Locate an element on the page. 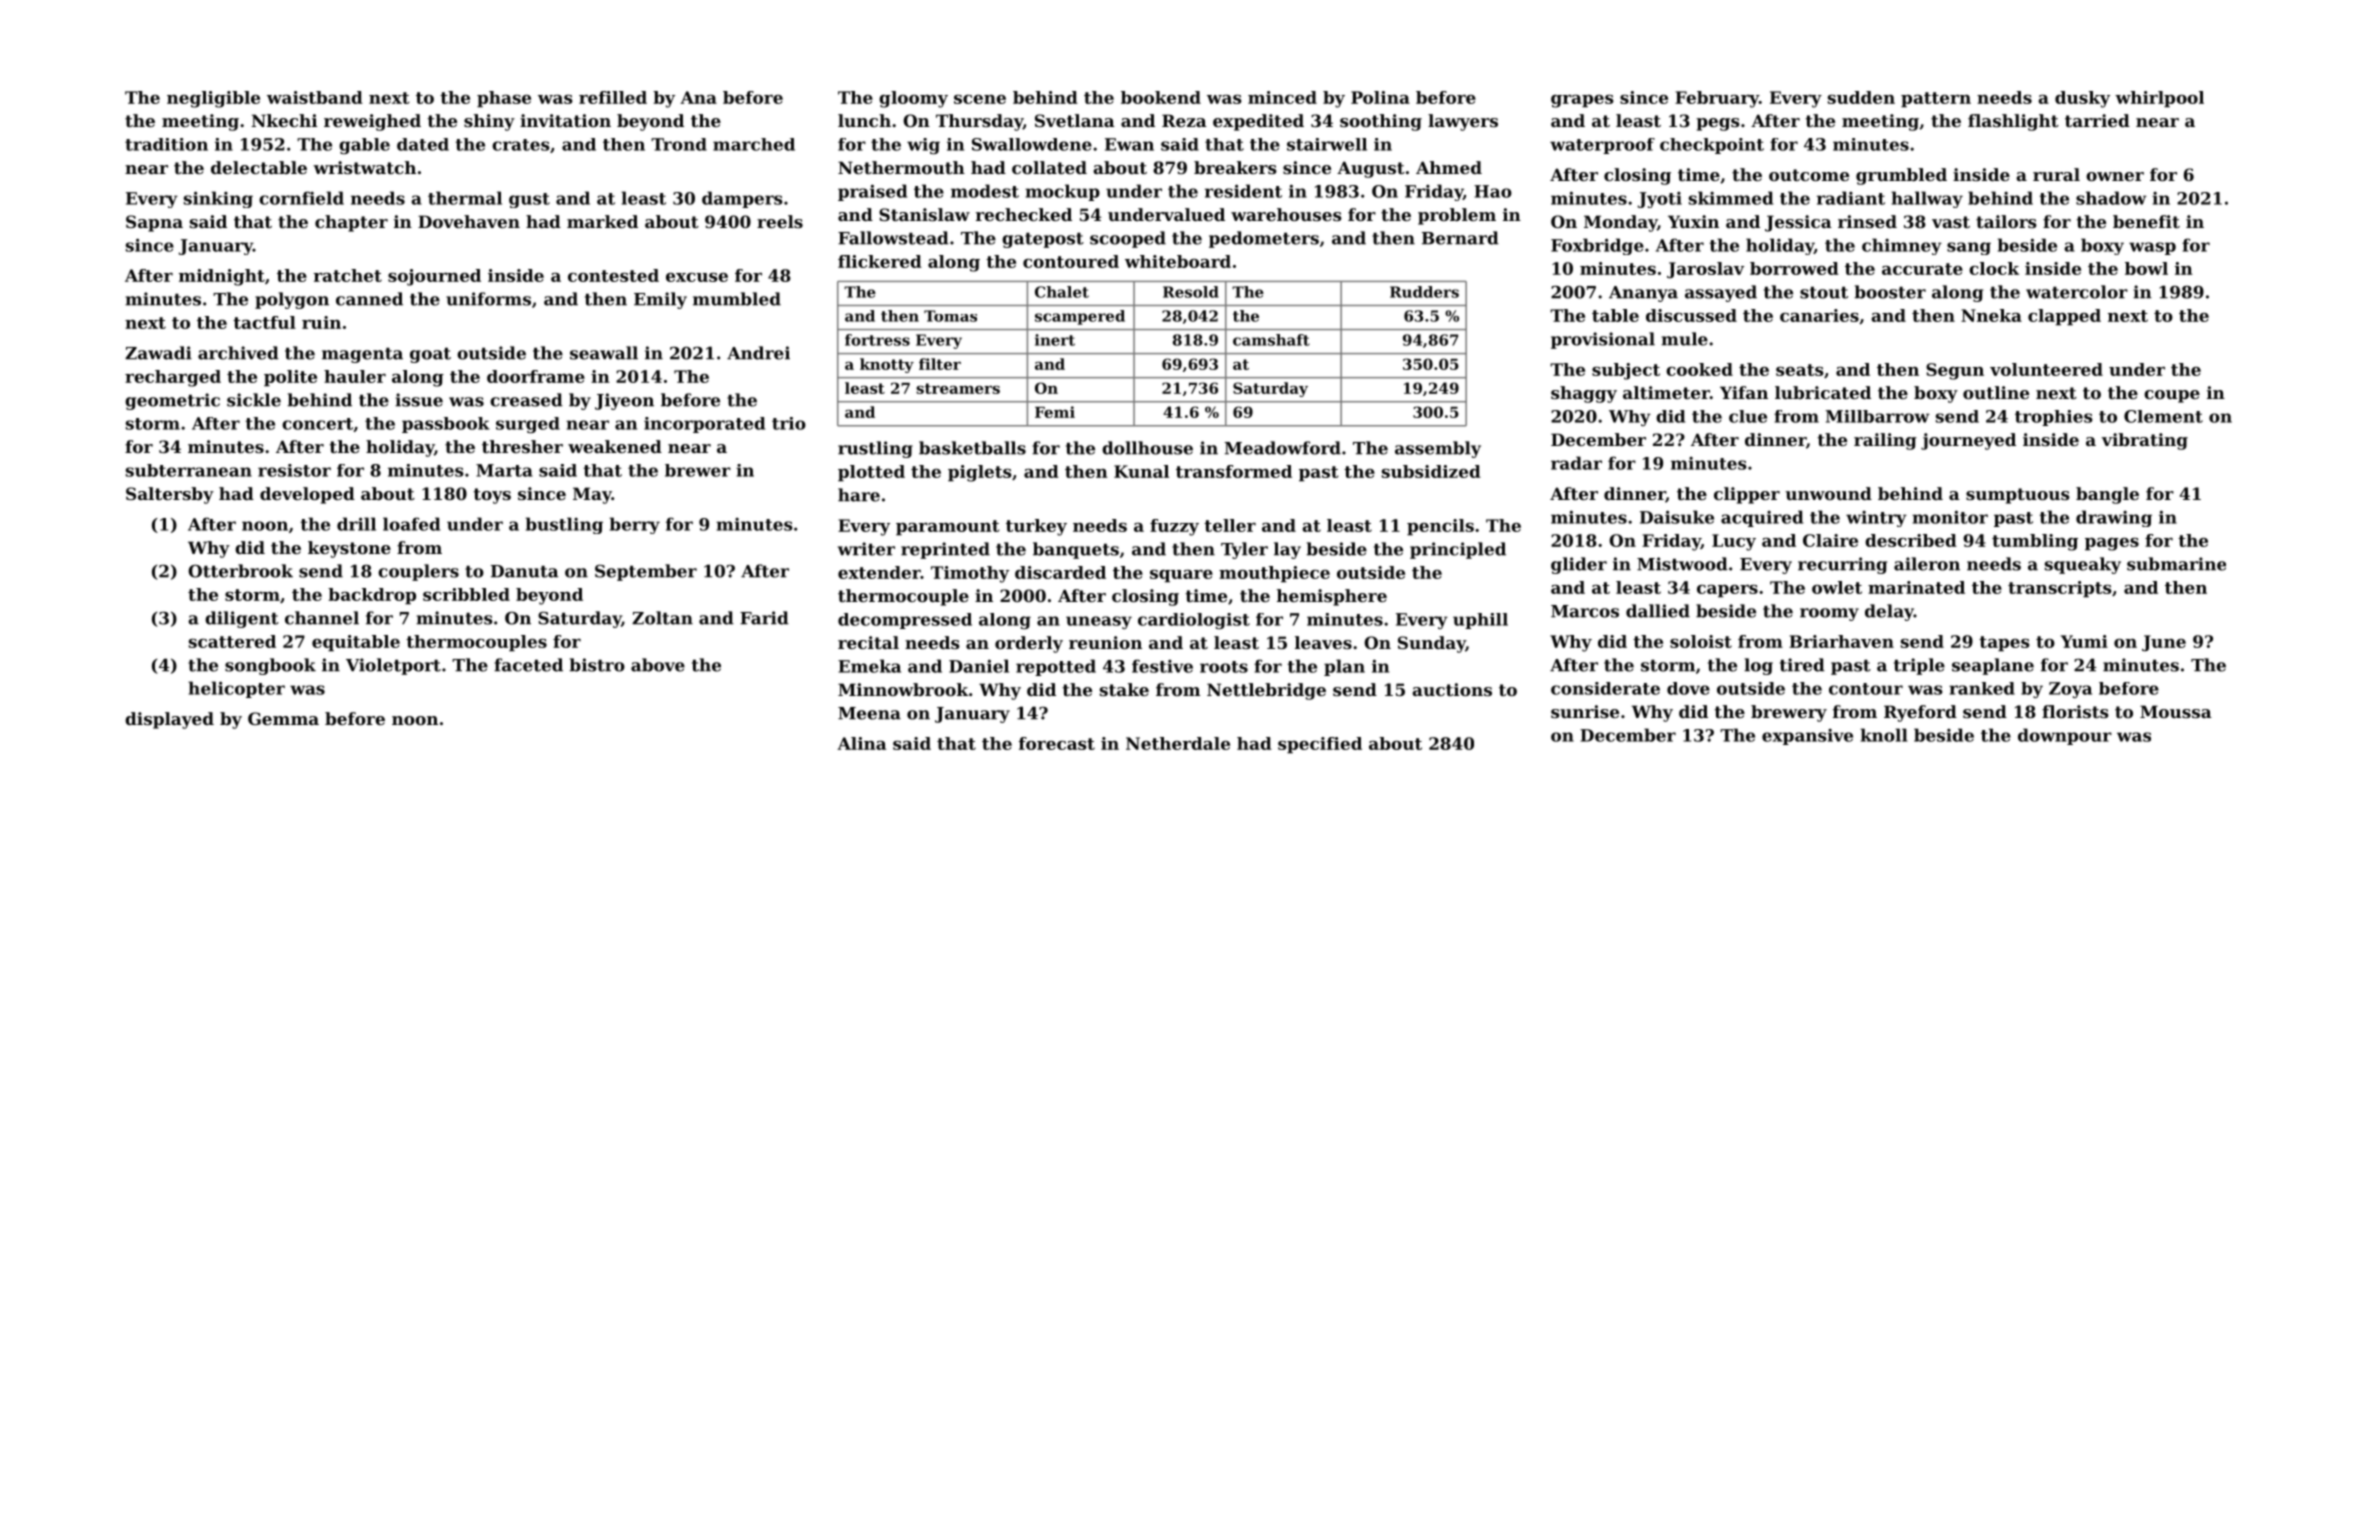 This document has height=1527, width=2360. Polina is located at coordinates (1380, 97).
